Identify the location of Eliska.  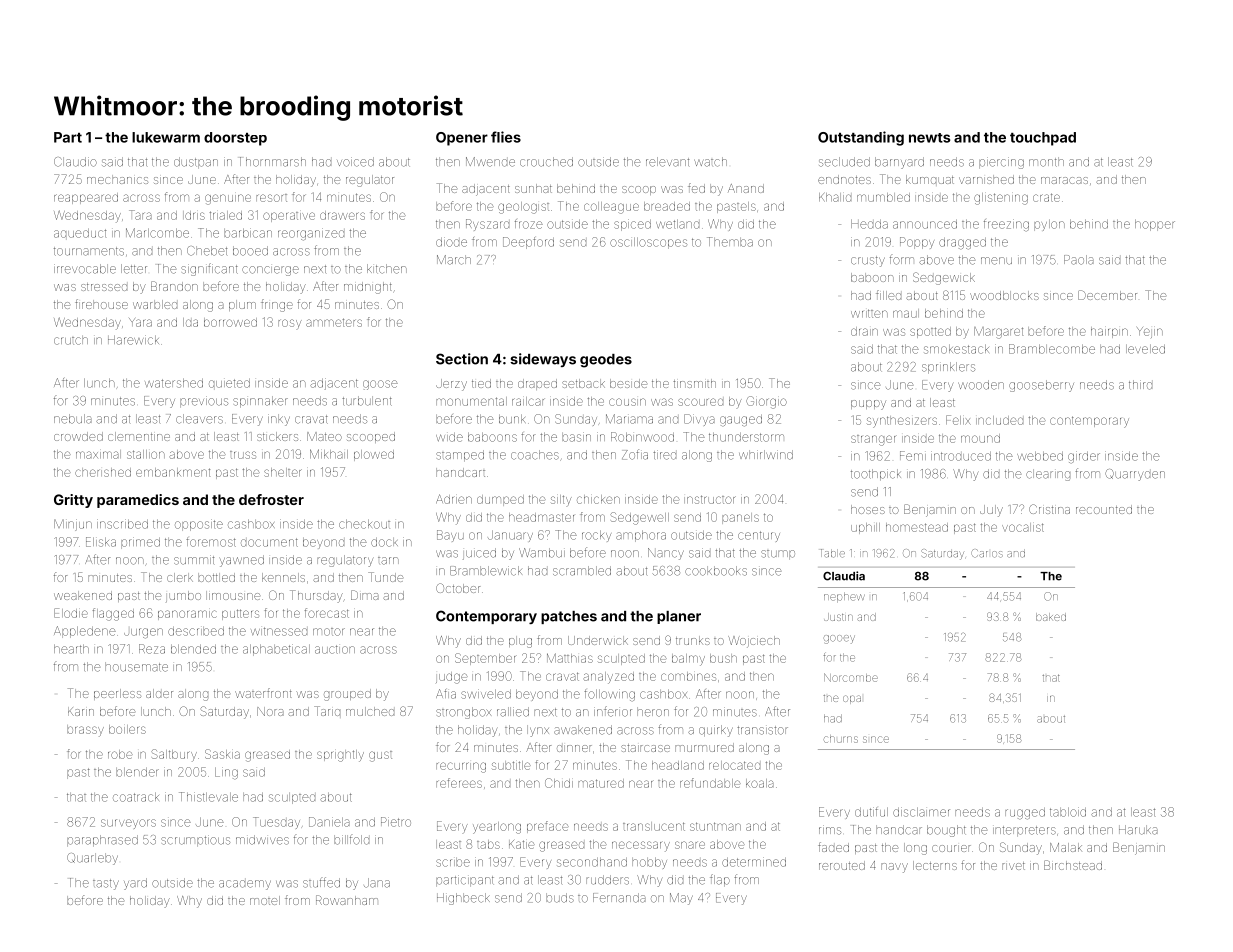
(101, 542).
